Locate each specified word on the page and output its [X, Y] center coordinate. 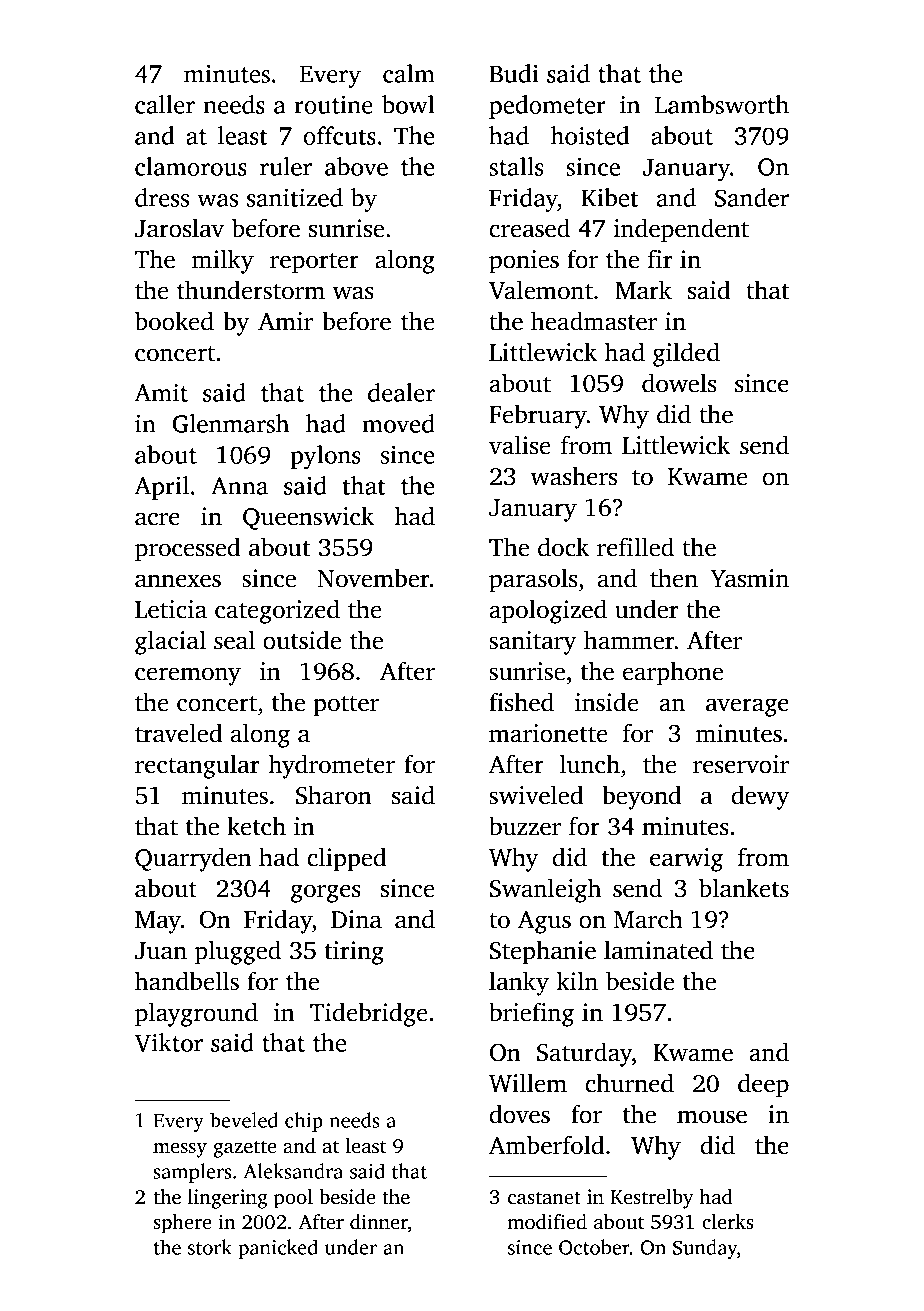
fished [521, 702]
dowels [679, 383]
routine [333, 104]
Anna [239, 486]
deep [763, 1085]
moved [398, 423]
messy [180, 1150]
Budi [514, 73]
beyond [642, 797]
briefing [531, 1014]
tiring [354, 953]
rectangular [197, 766]
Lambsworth [722, 104]
